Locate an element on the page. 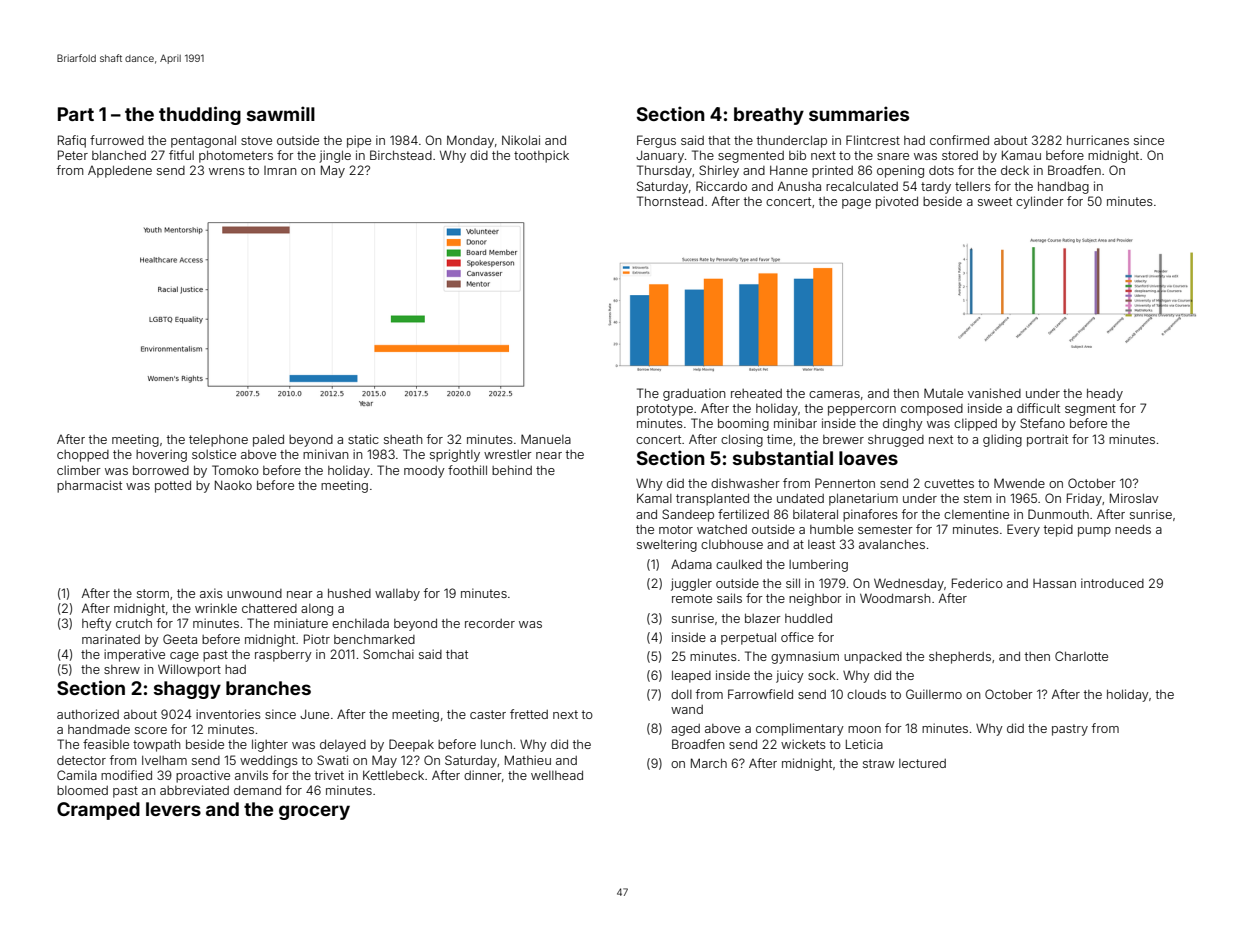  Appledene is located at coordinates (120, 171).
